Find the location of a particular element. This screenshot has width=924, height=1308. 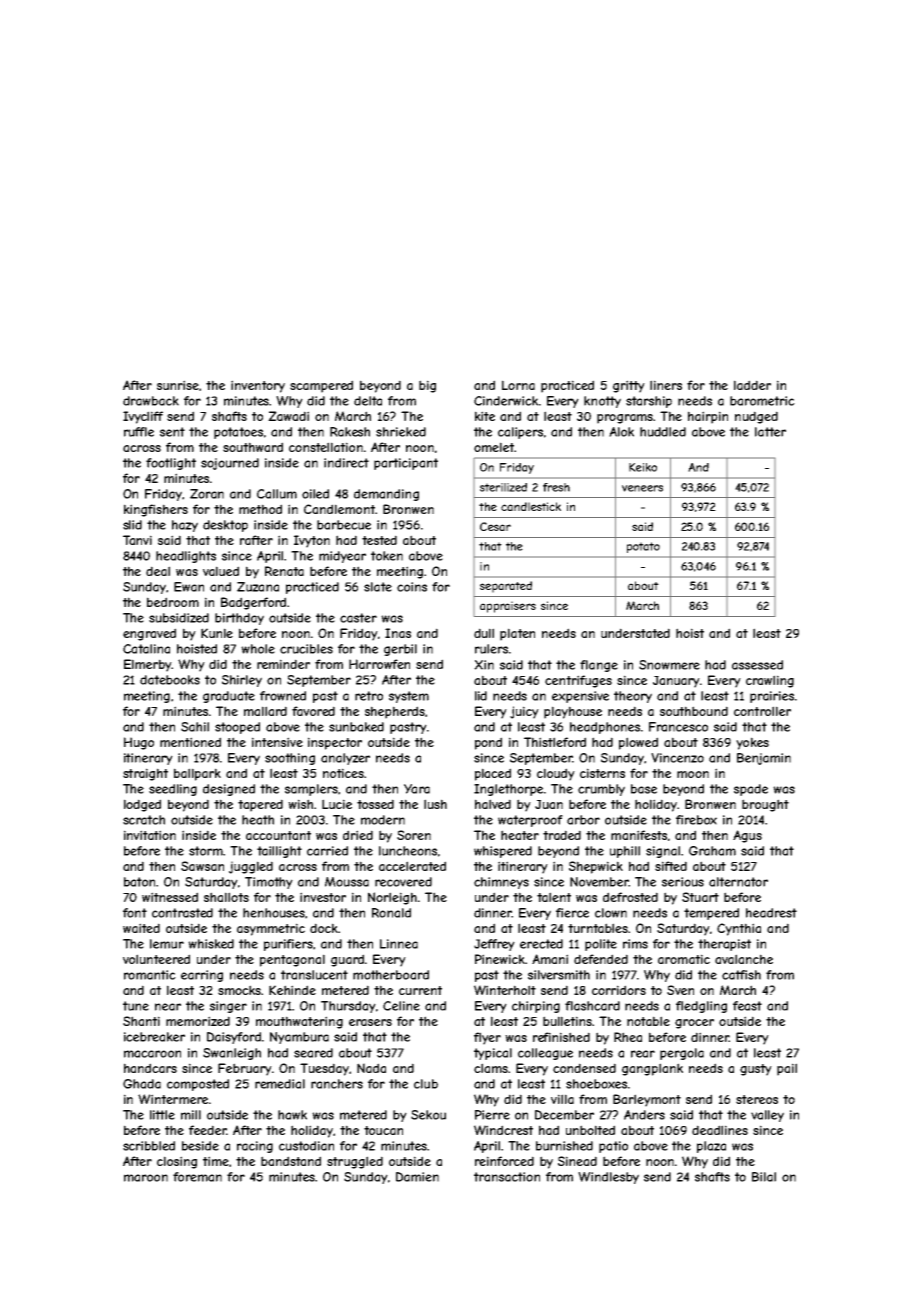

Ewan is located at coordinates (189, 587).
